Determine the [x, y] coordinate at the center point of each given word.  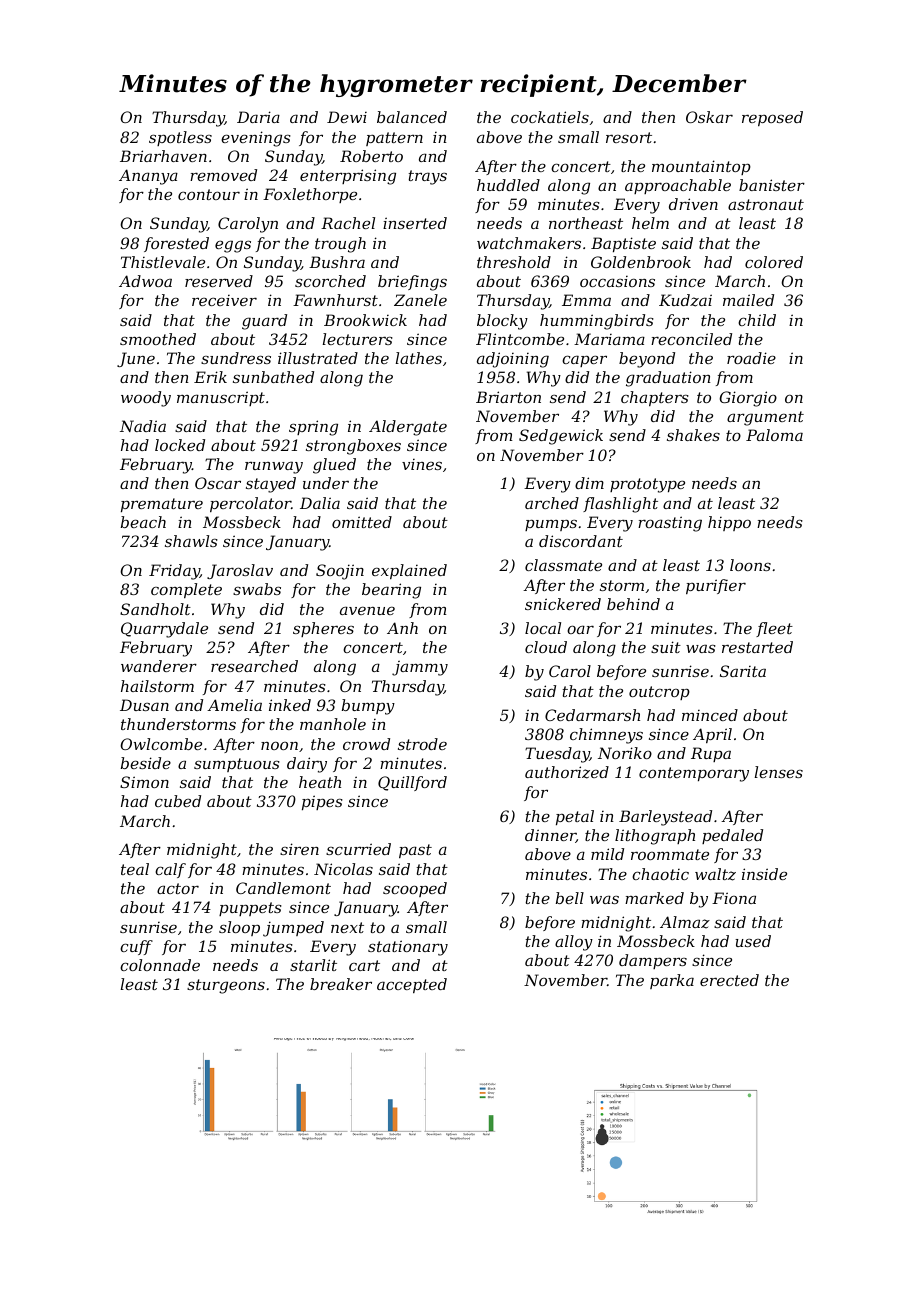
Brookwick [365, 320]
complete [186, 590]
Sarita [743, 671]
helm [650, 223]
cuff [136, 947]
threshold [514, 262]
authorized [567, 772]
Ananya [148, 177]
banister [772, 185]
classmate [563, 565]
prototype [647, 485]
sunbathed [273, 377]
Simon [144, 782]
